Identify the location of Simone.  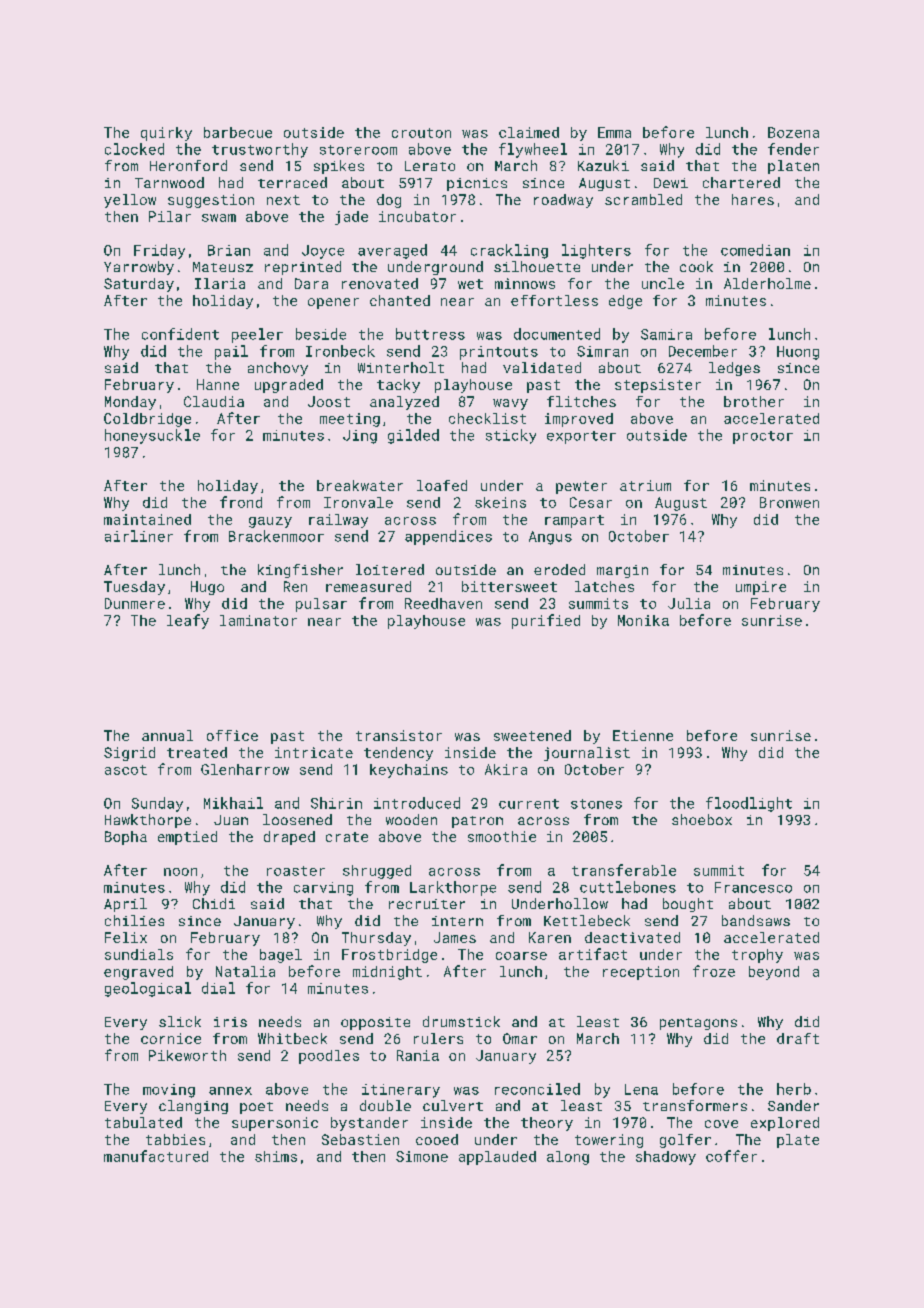
(422, 1156).
